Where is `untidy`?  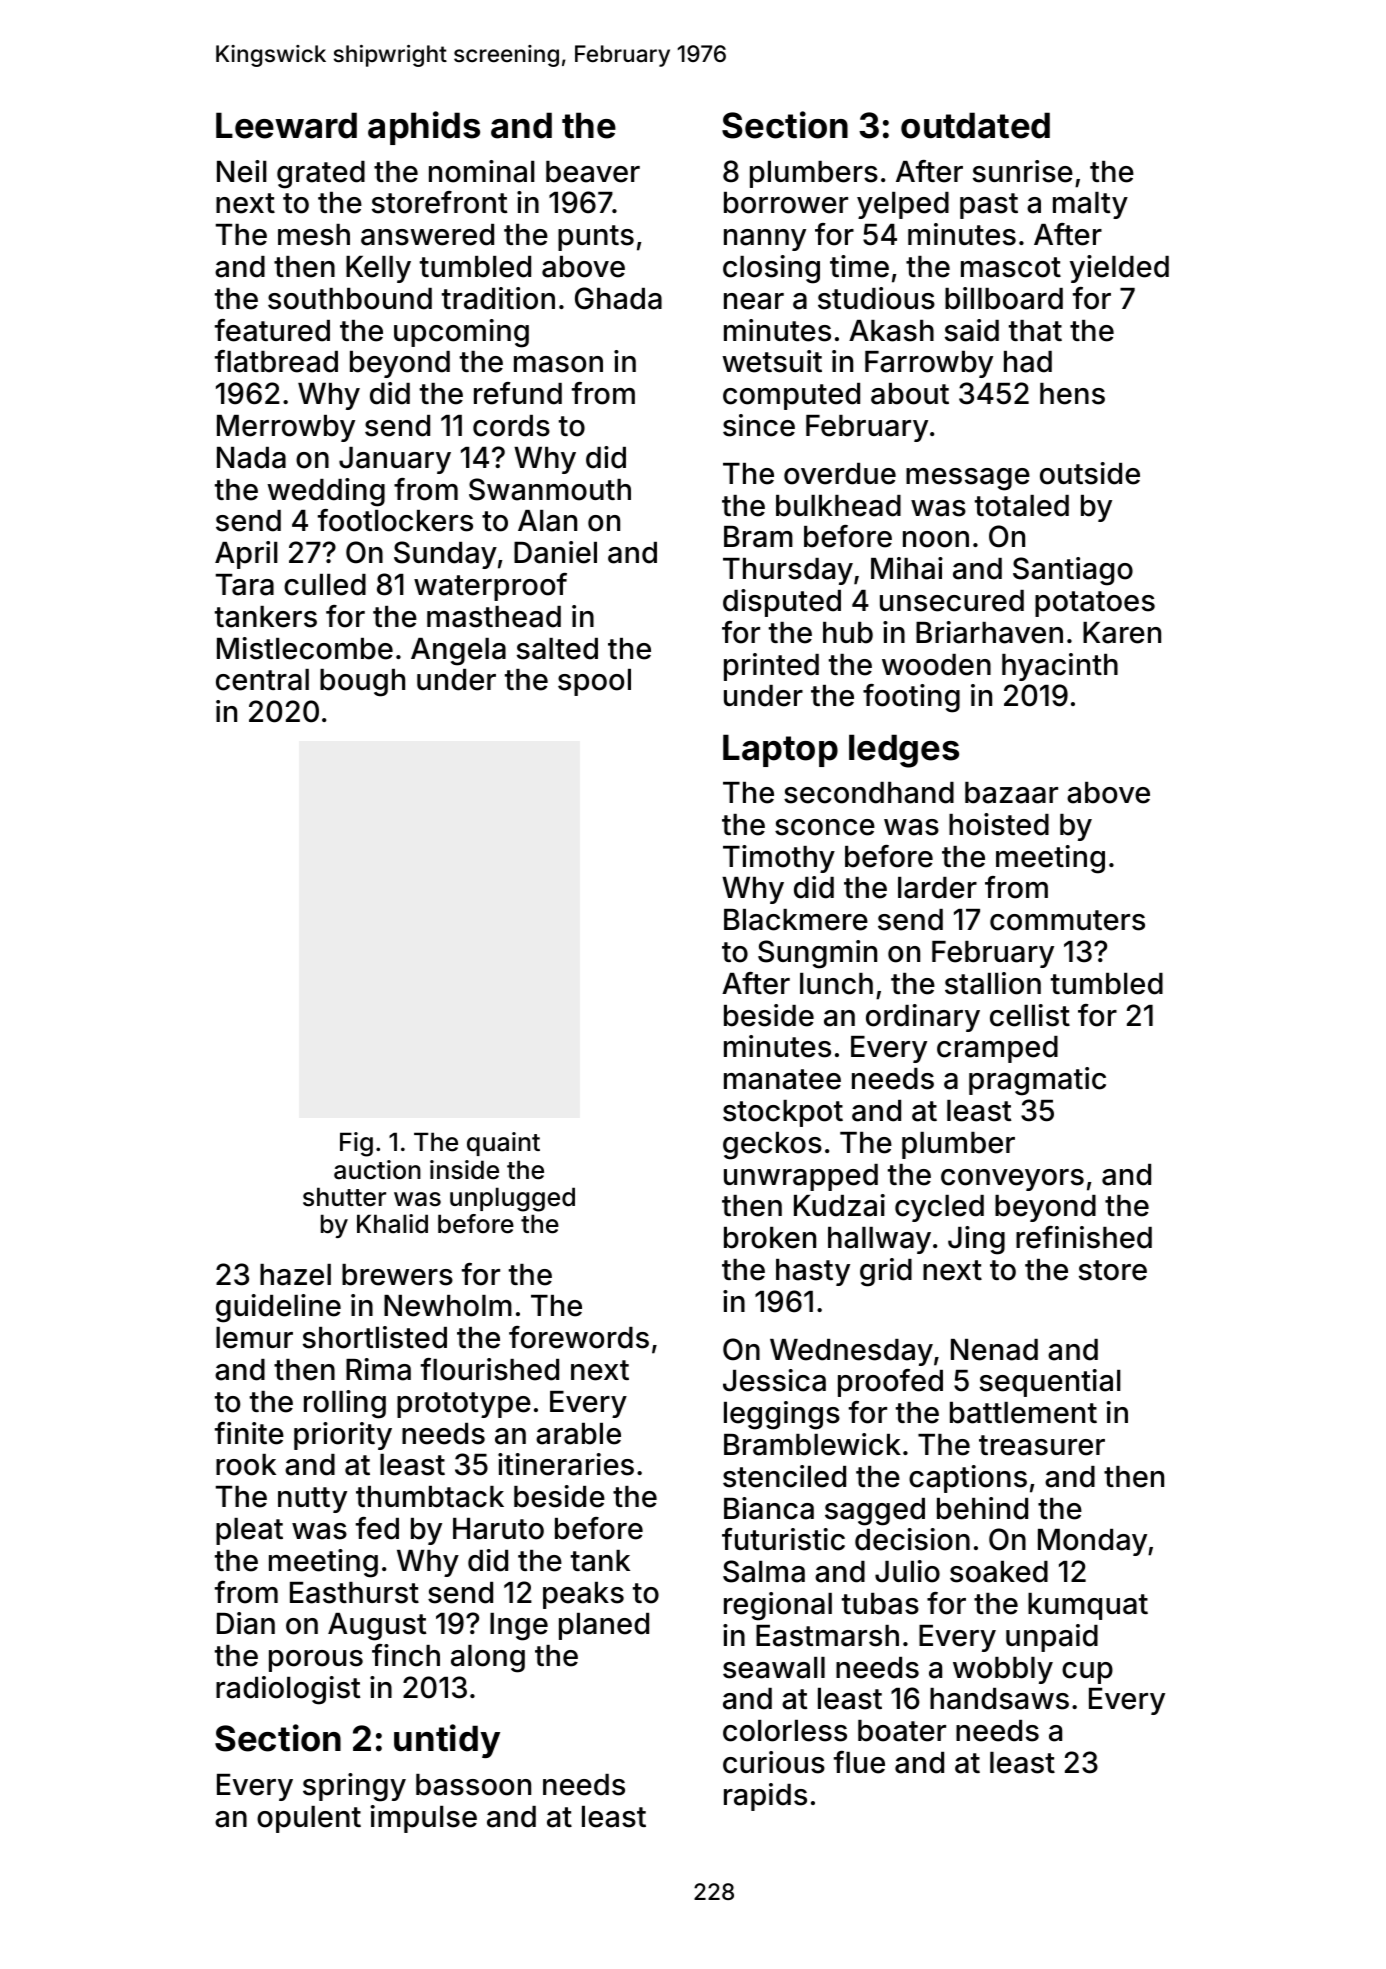
untidy is located at coordinates (447, 1741).
